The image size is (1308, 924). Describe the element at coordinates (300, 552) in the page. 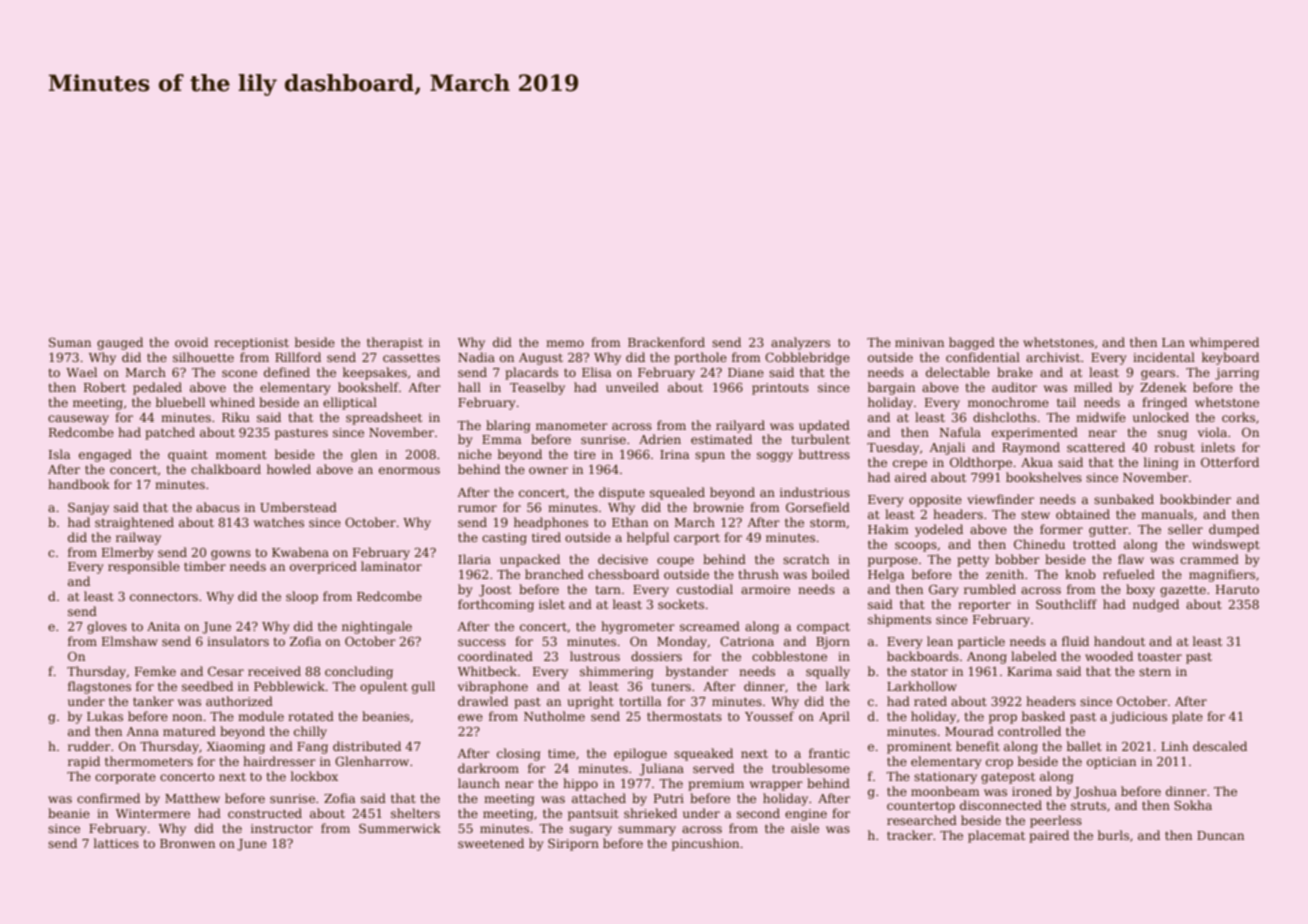

I see `Kwabena` at that location.
